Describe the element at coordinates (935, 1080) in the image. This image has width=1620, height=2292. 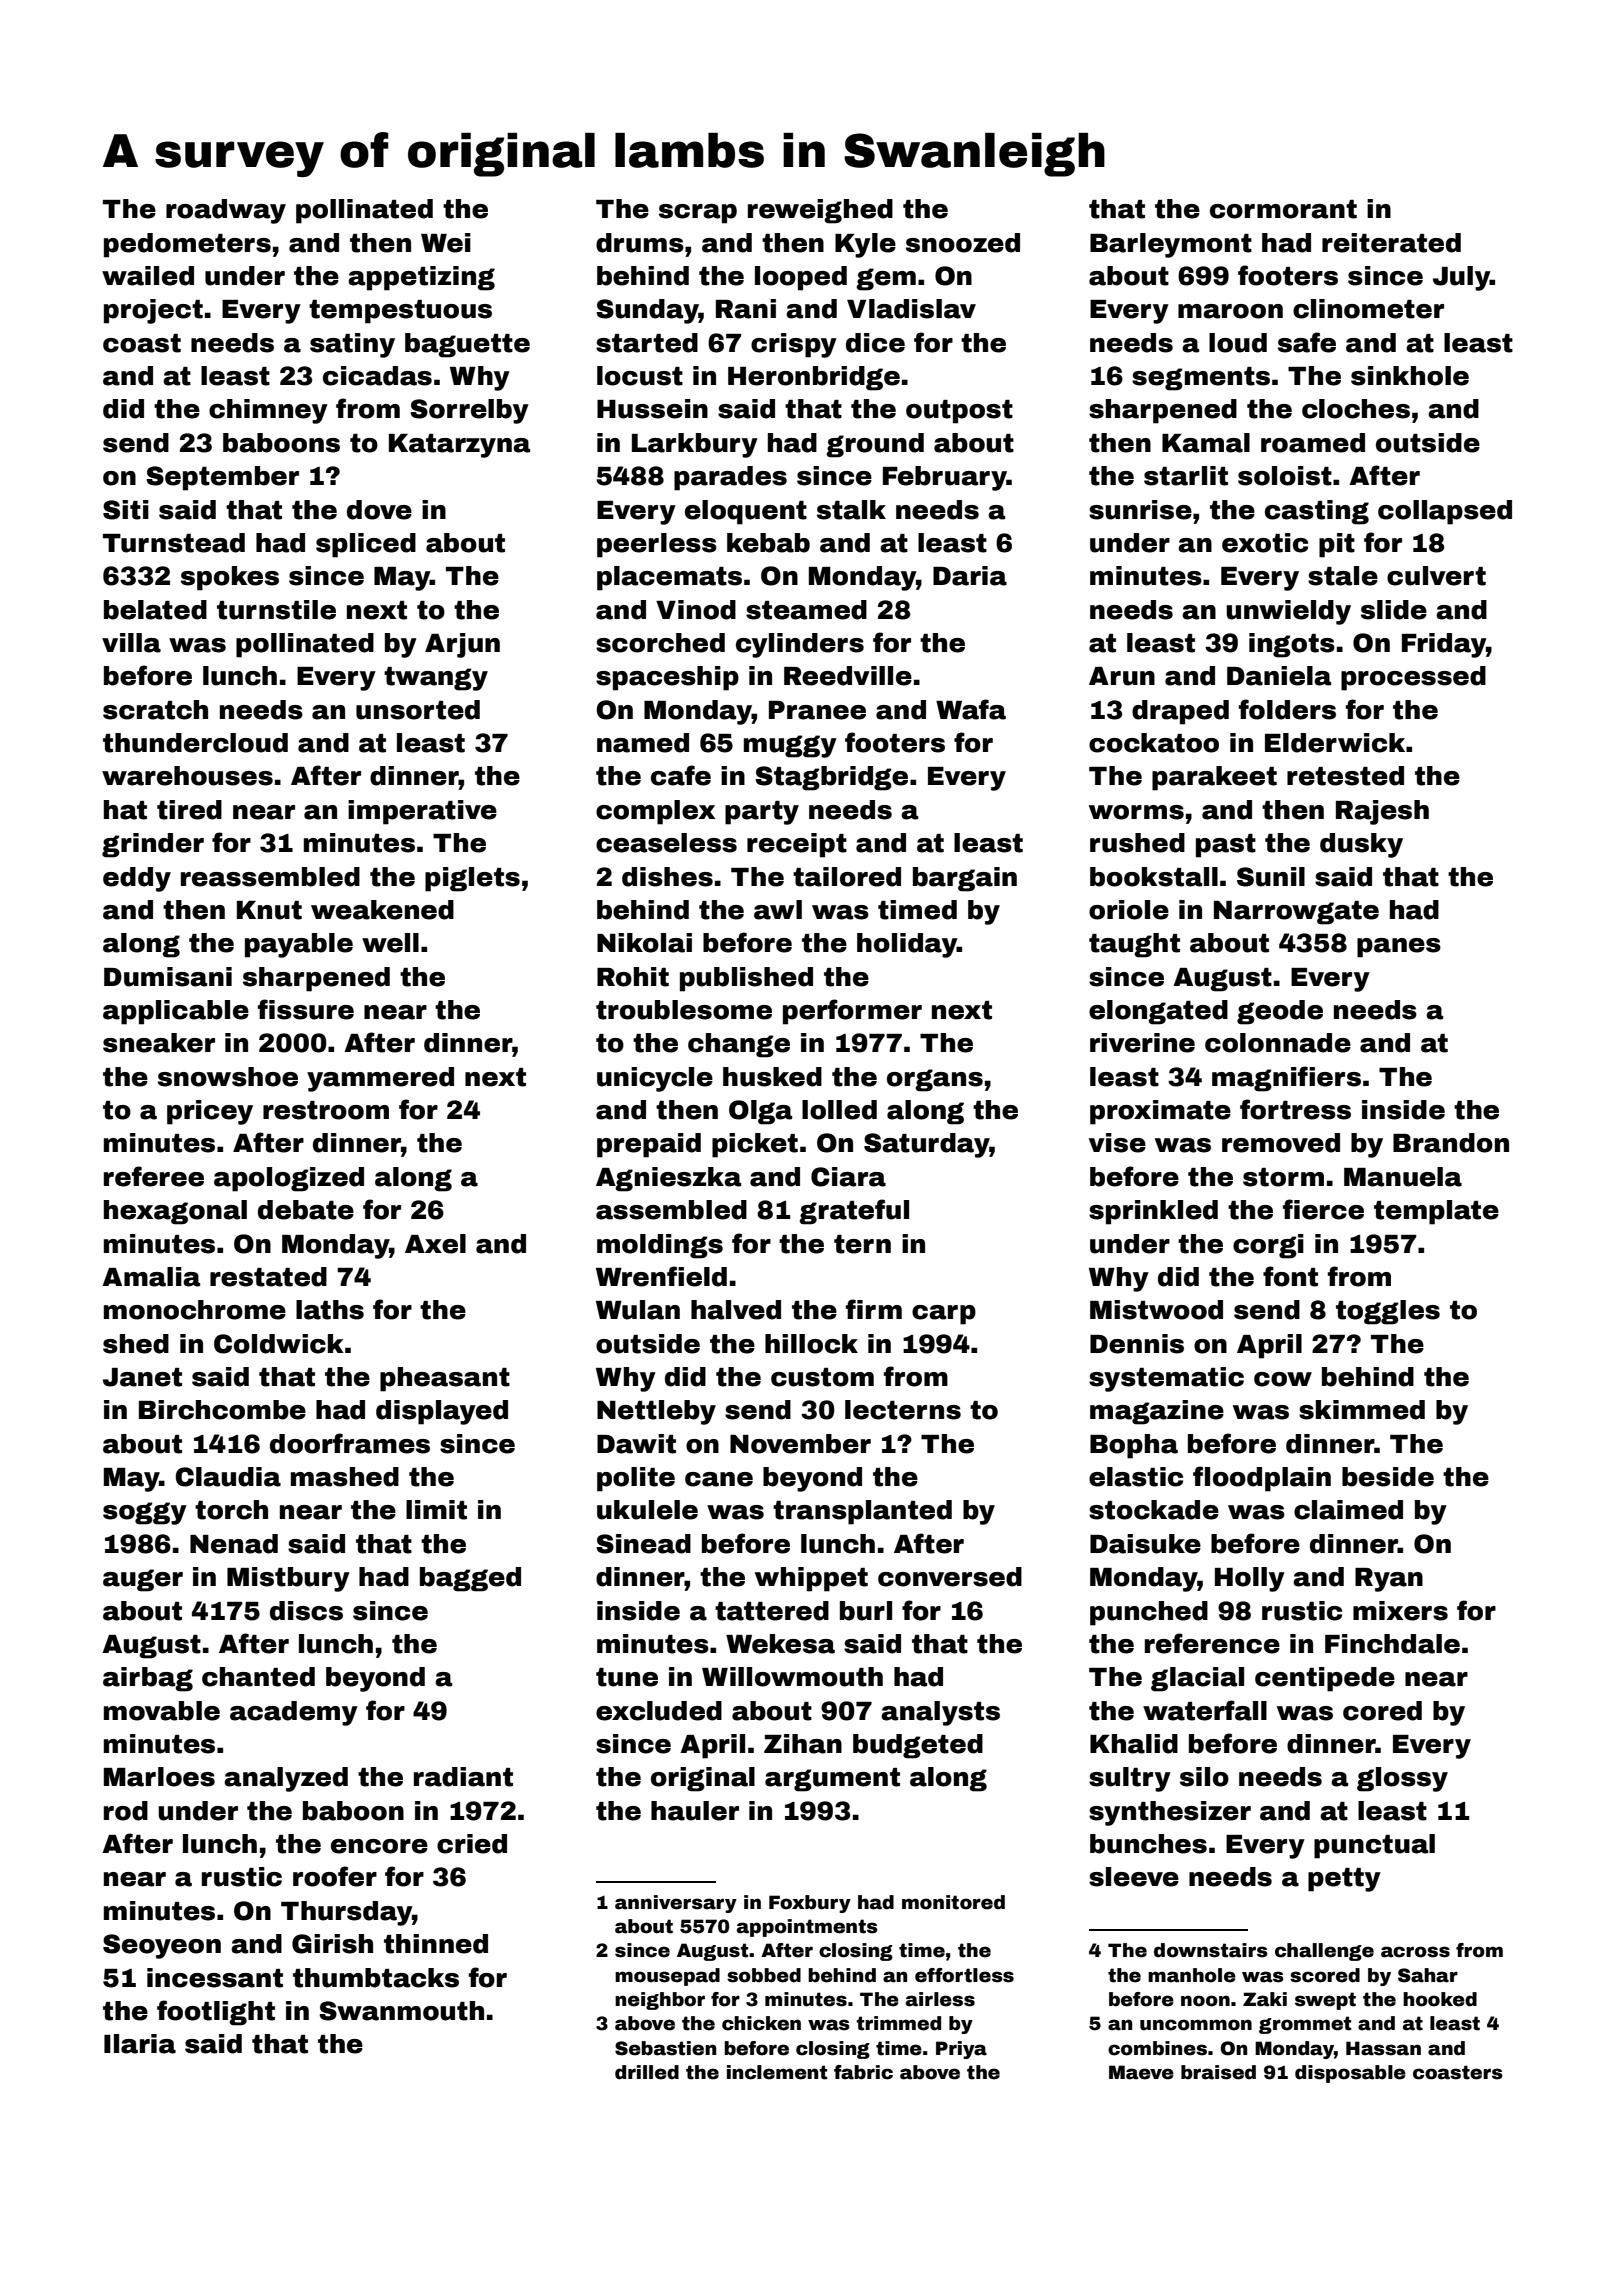
I see `organs` at that location.
